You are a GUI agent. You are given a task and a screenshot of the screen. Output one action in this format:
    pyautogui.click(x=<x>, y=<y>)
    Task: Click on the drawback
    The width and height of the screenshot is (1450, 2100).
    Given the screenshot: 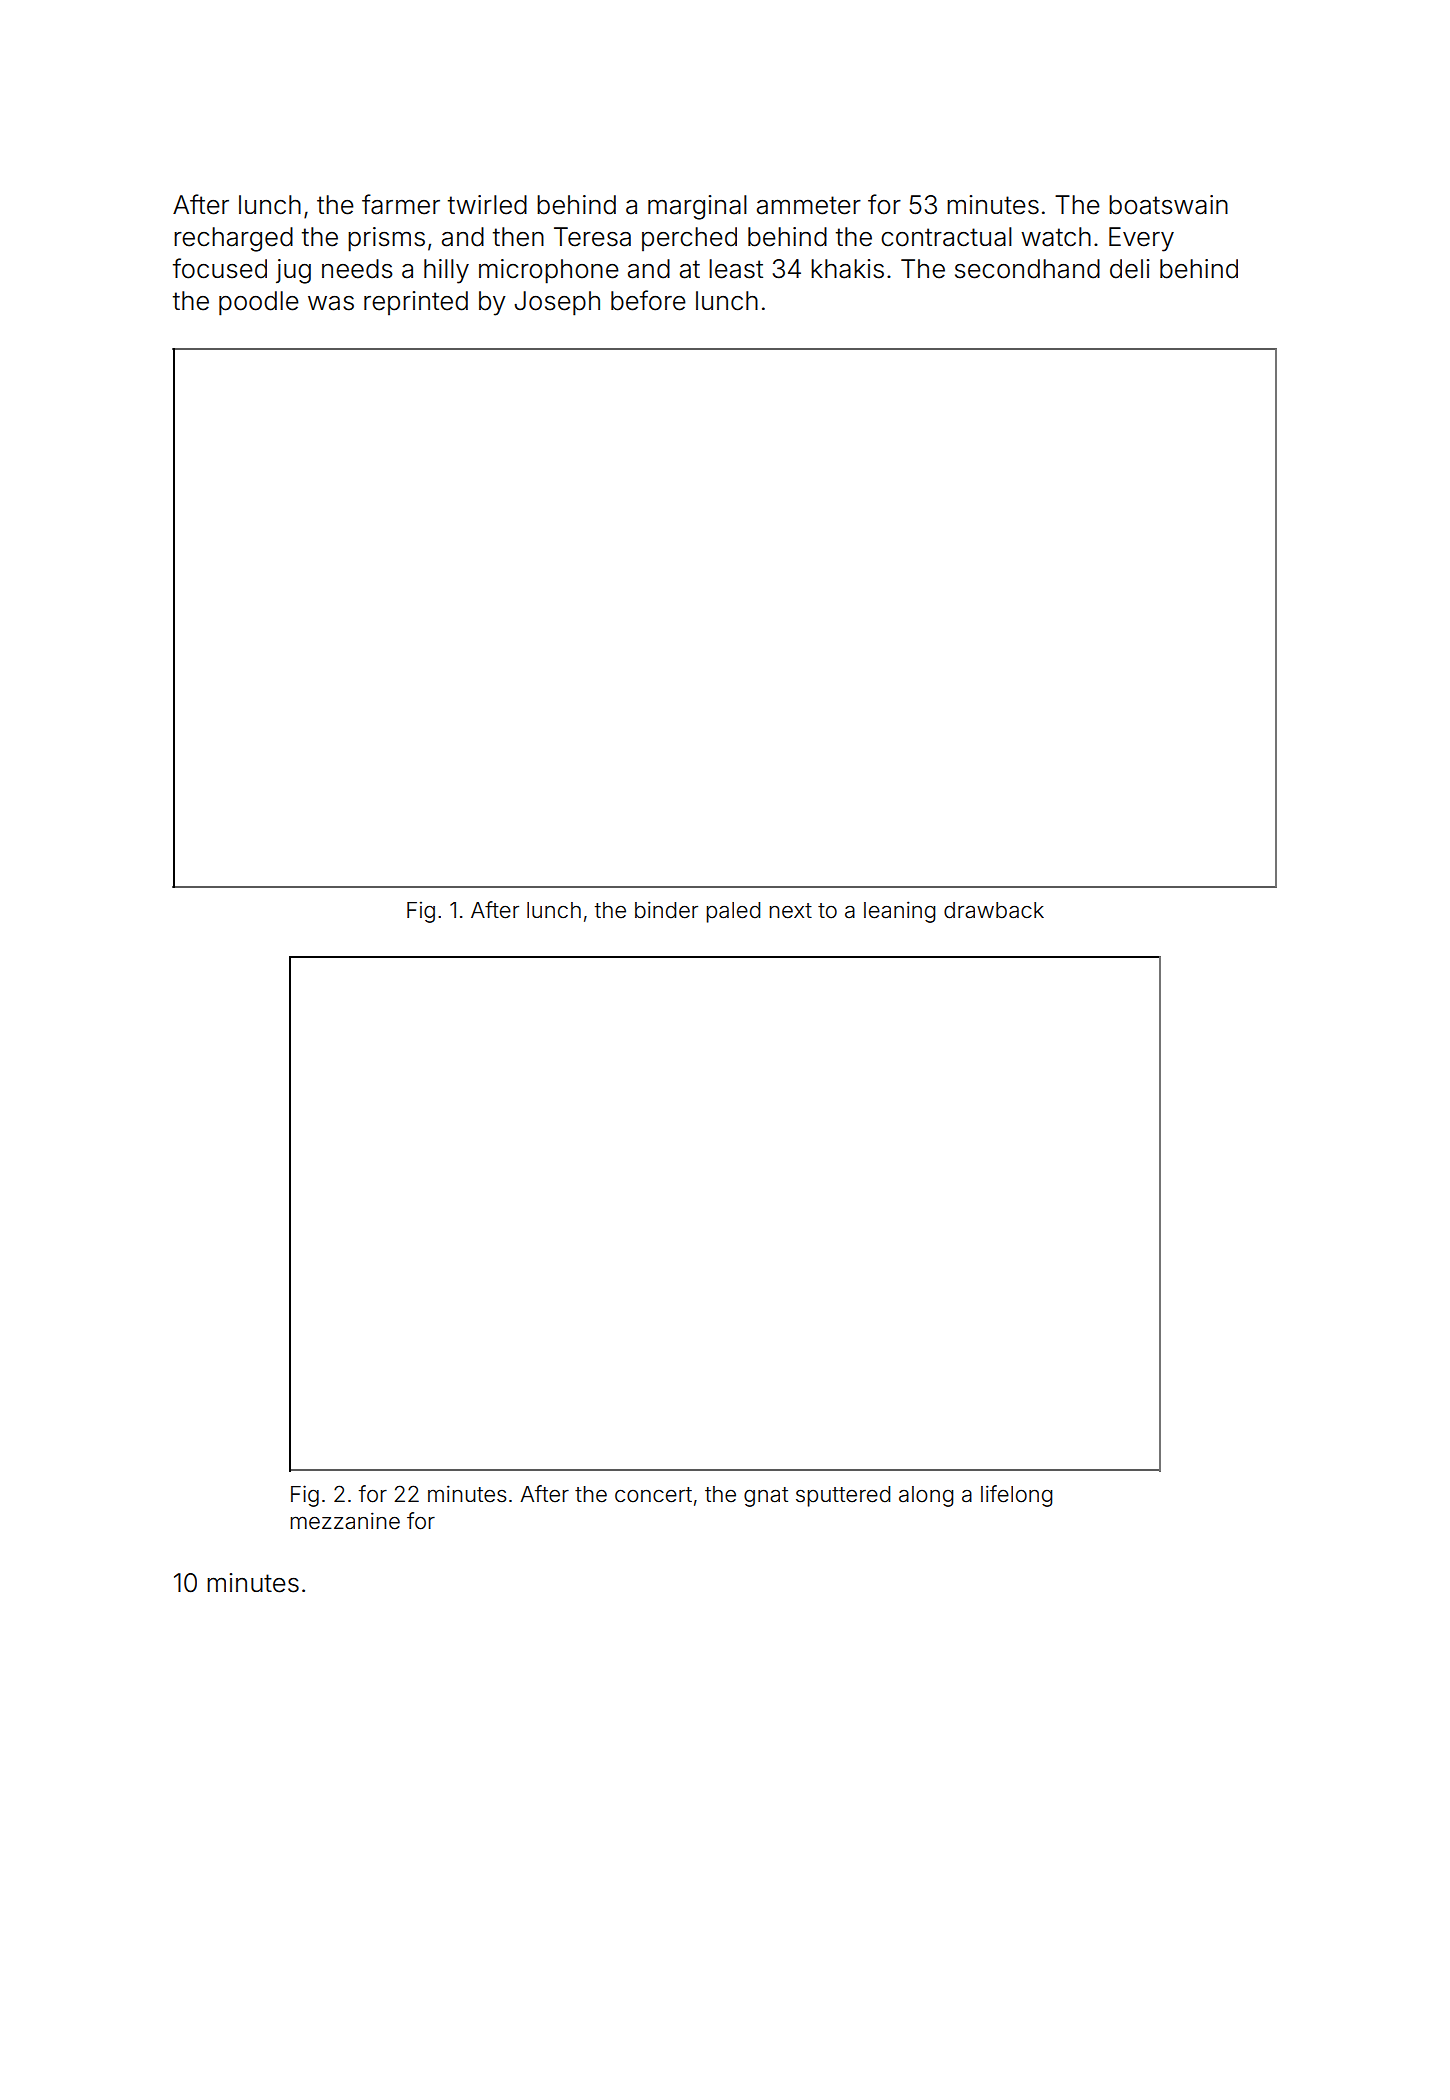 What is the action you would take?
    pyautogui.click(x=994, y=910)
